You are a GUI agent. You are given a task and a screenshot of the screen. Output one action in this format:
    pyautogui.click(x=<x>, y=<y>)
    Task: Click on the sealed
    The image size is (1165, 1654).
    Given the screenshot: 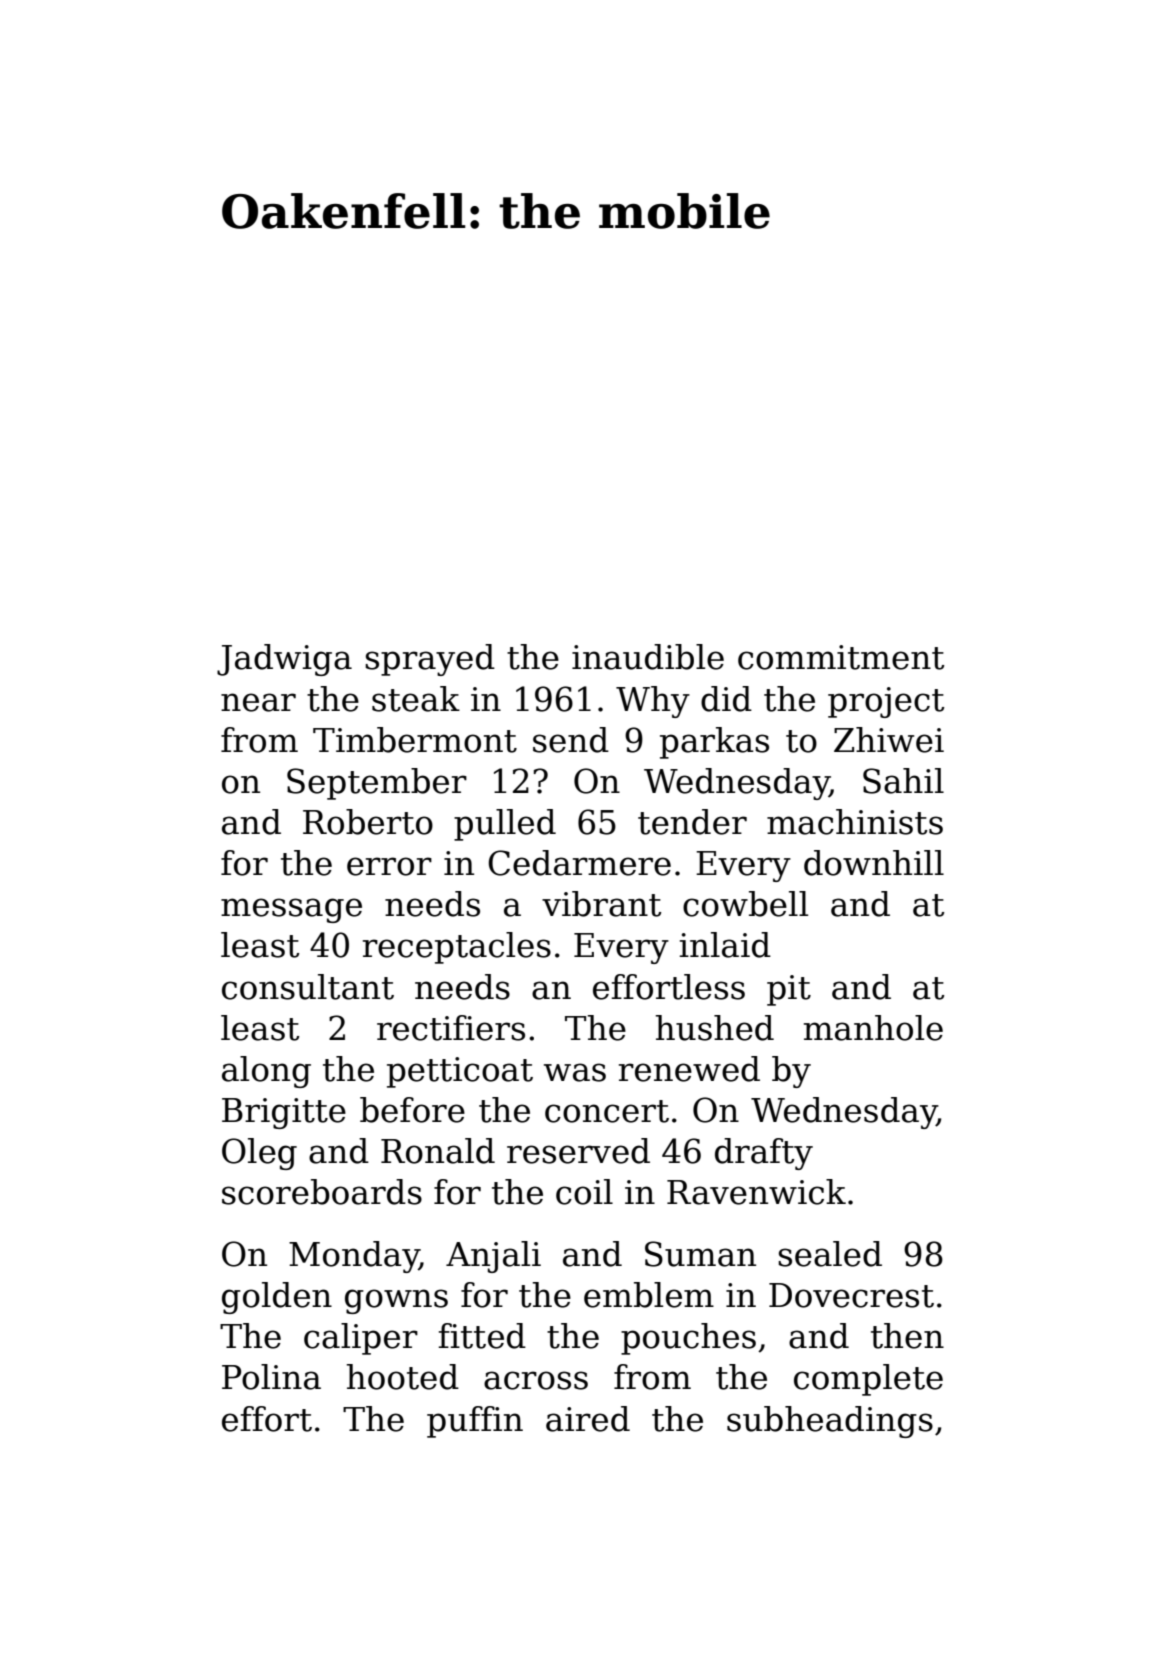 What is the action you would take?
    pyautogui.click(x=830, y=1254)
